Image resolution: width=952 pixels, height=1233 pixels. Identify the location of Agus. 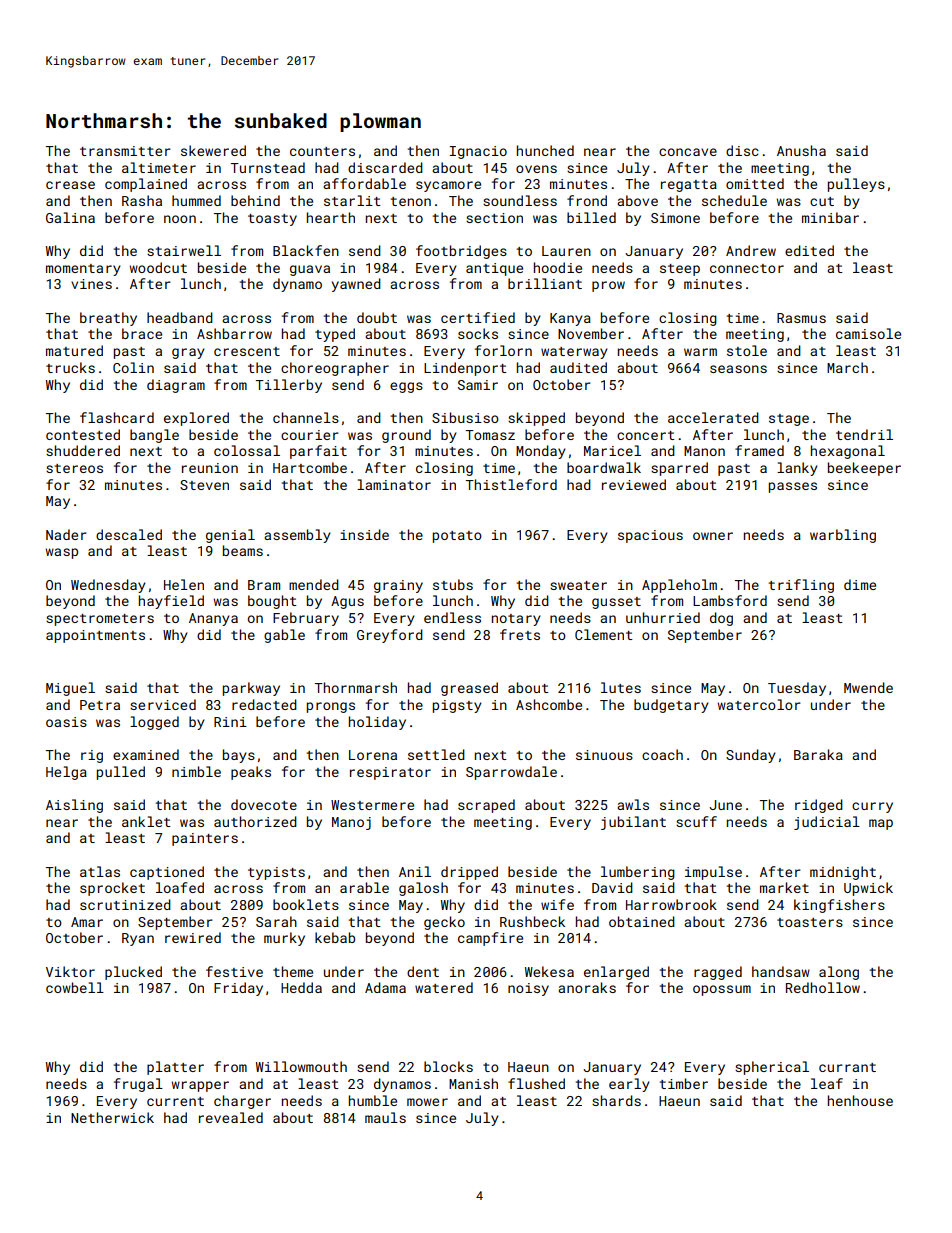
(347, 602).
